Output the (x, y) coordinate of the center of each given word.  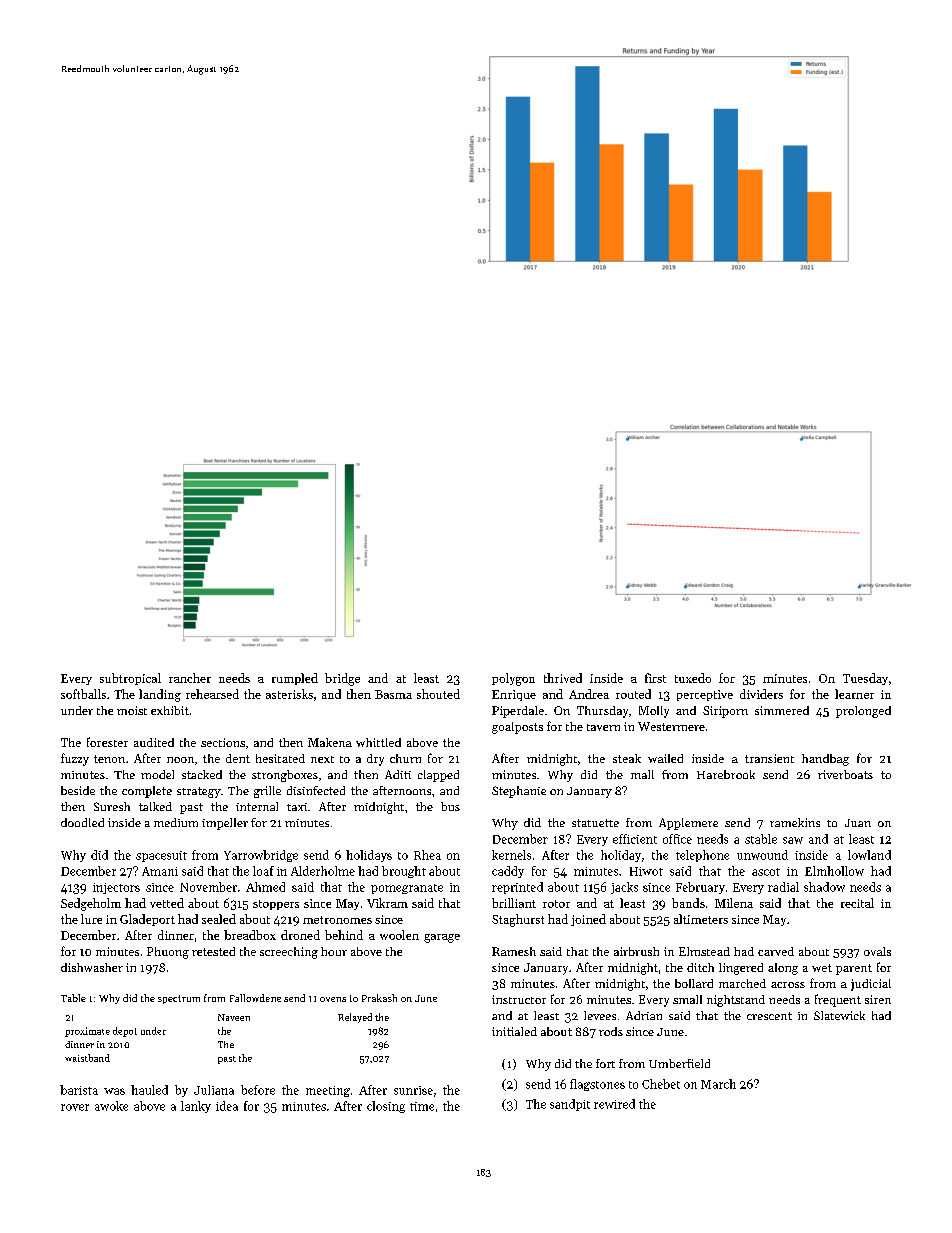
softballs (83, 694)
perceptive (705, 695)
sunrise (413, 1090)
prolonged (863, 712)
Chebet (661, 1084)
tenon (109, 759)
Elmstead (704, 951)
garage (442, 938)
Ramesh (514, 951)
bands (688, 903)
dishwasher (92, 967)
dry (375, 760)
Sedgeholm (91, 904)
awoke (111, 1106)
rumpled (295, 679)
